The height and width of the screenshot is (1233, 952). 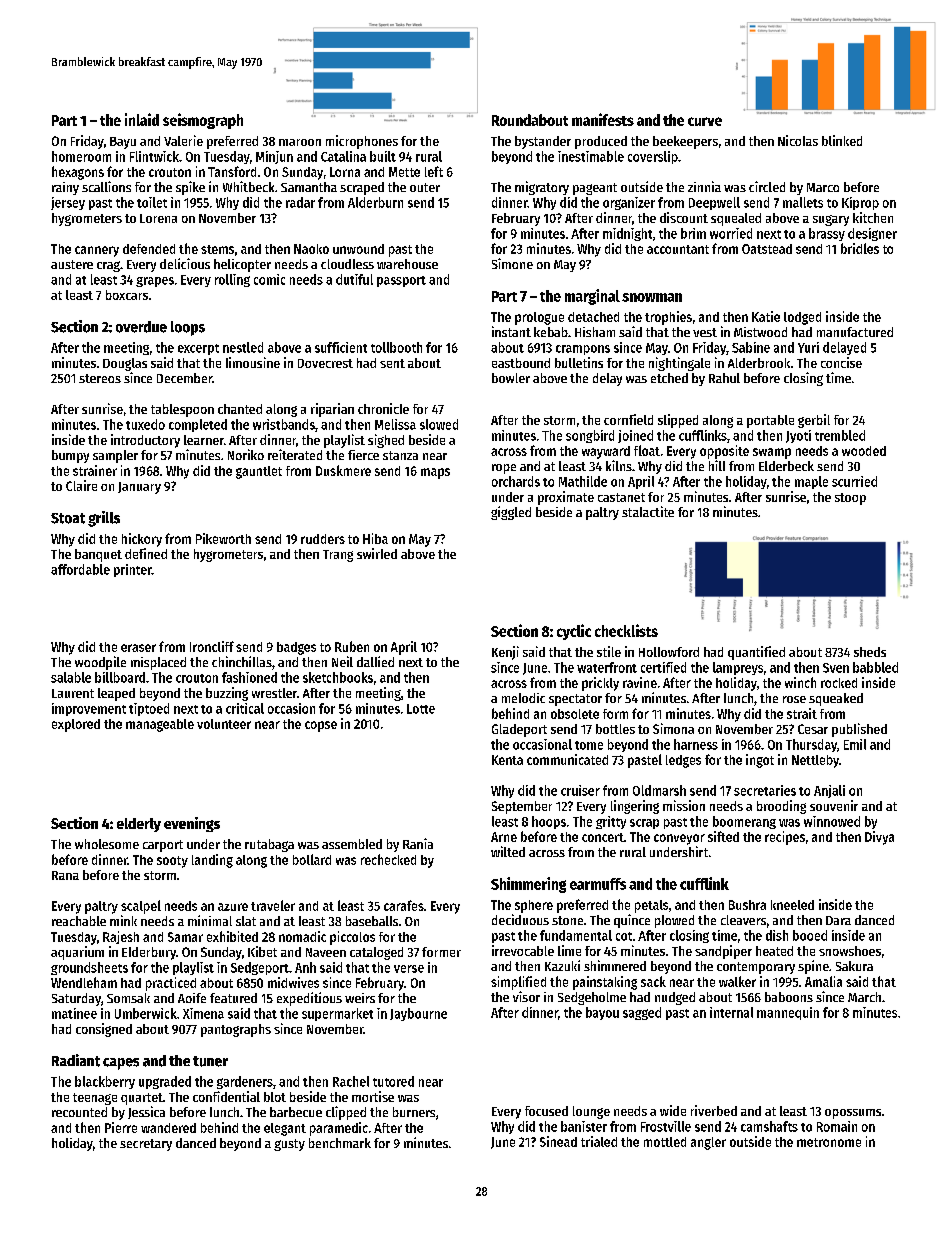 What do you see at coordinates (163, 846) in the screenshot?
I see `carport` at bounding box center [163, 846].
